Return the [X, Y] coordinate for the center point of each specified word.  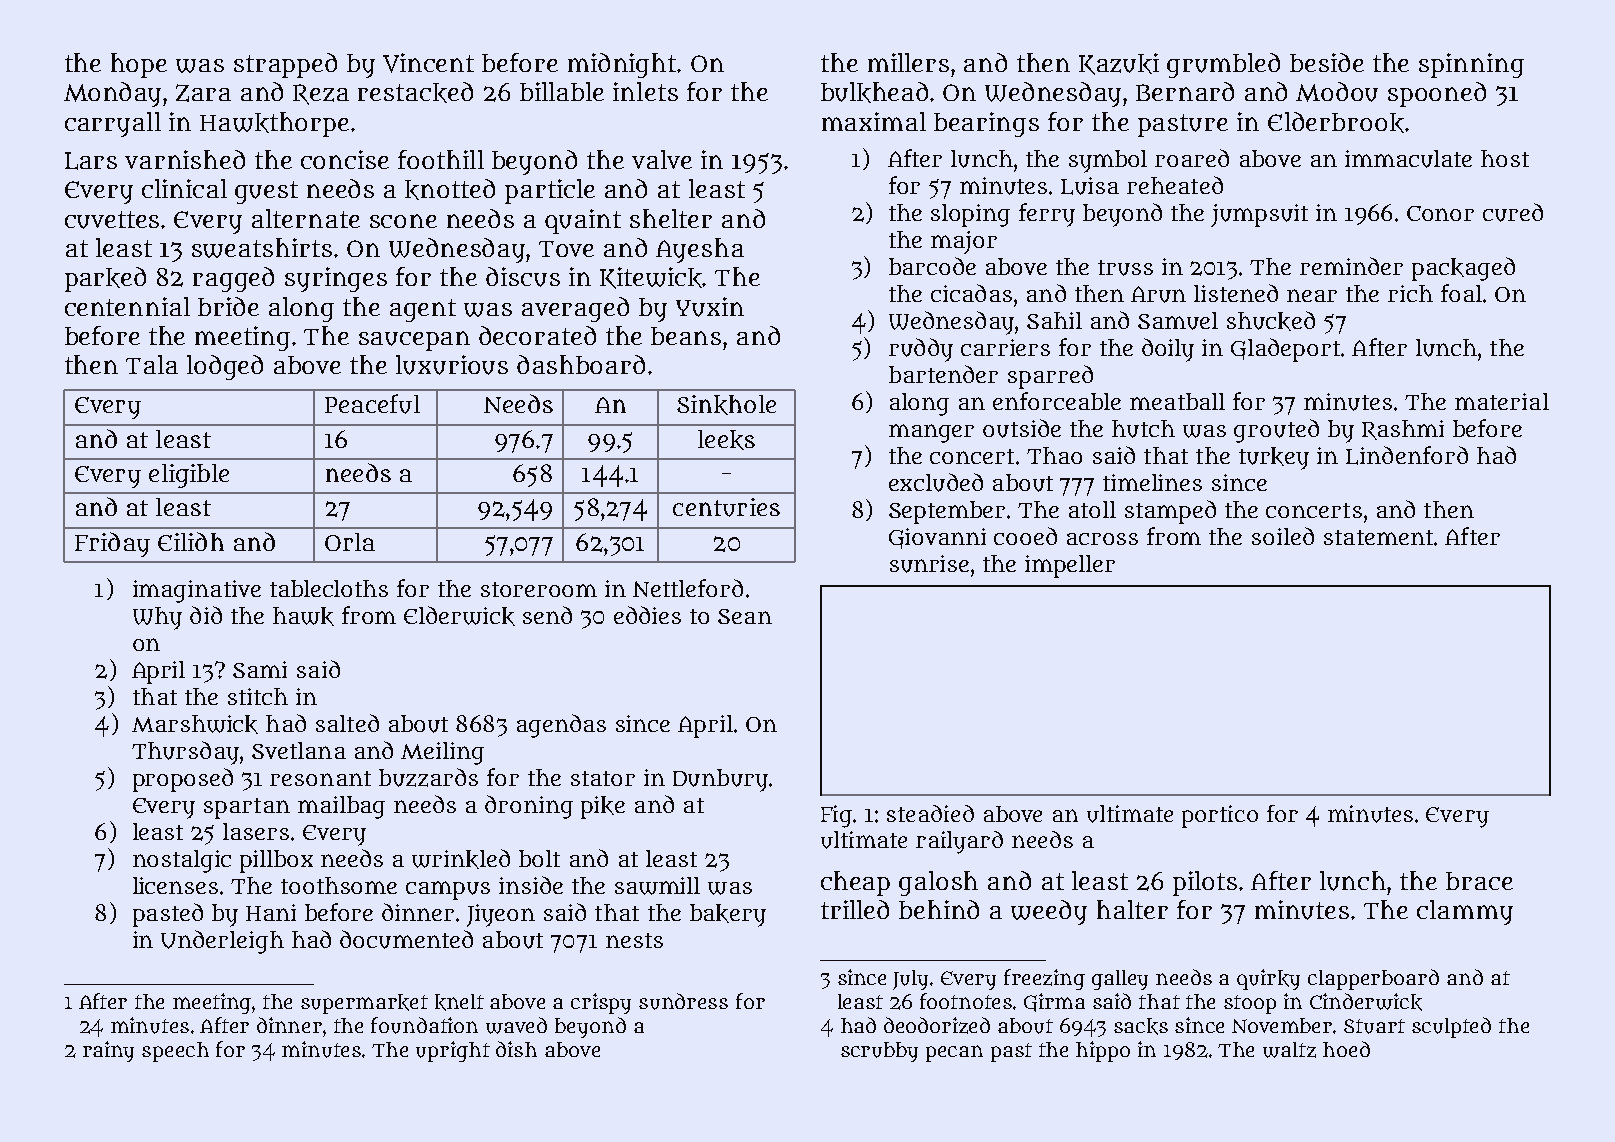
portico [1220, 816]
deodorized [937, 1025]
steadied [930, 813]
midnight [622, 65]
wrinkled [461, 859]
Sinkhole [726, 405]
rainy [108, 1051]
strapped [285, 65]
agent [423, 310]
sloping [970, 215]
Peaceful [372, 404]
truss [1125, 268]
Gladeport [1285, 350]
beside [1327, 62]
